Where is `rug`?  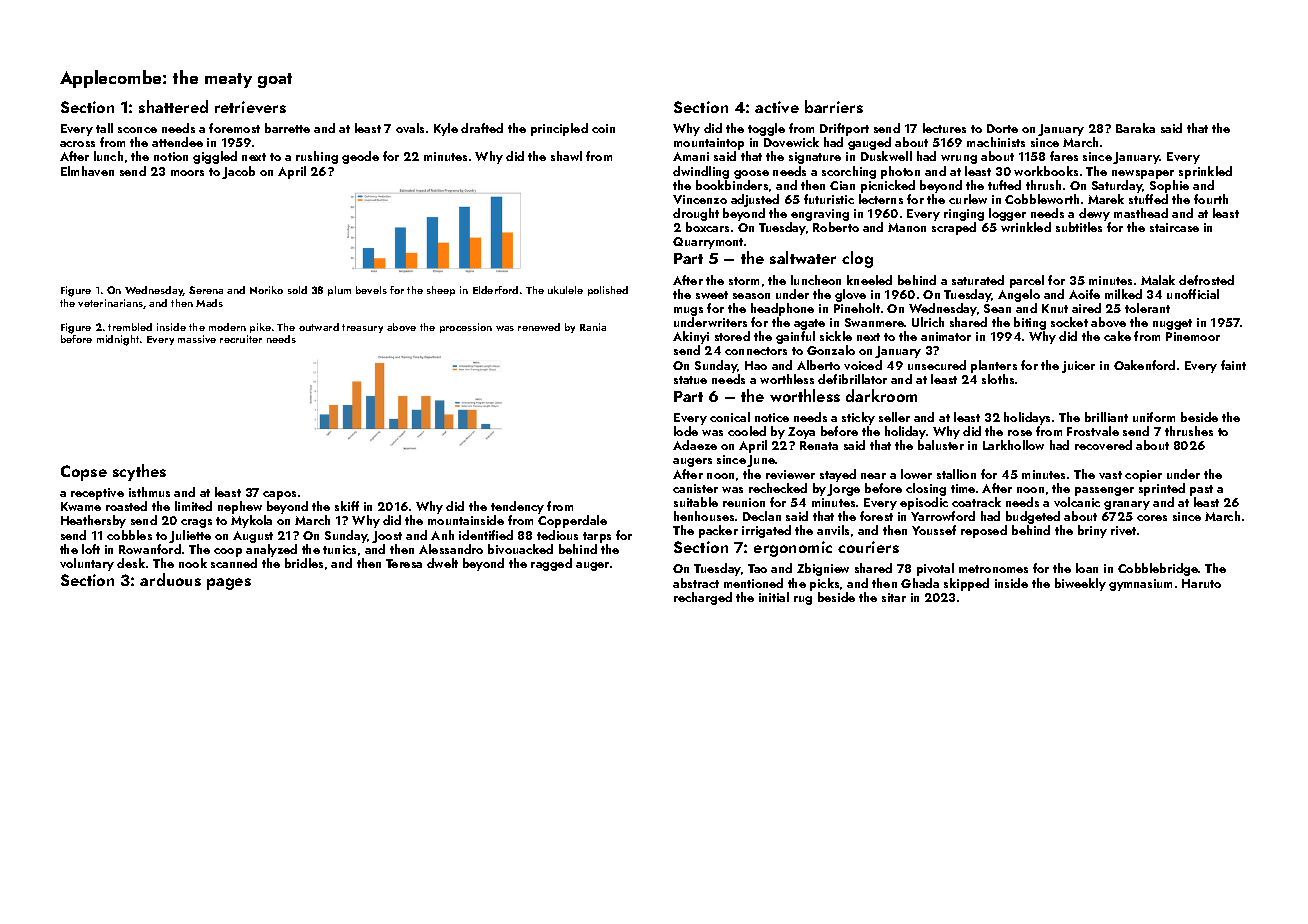
rug is located at coordinates (803, 600).
